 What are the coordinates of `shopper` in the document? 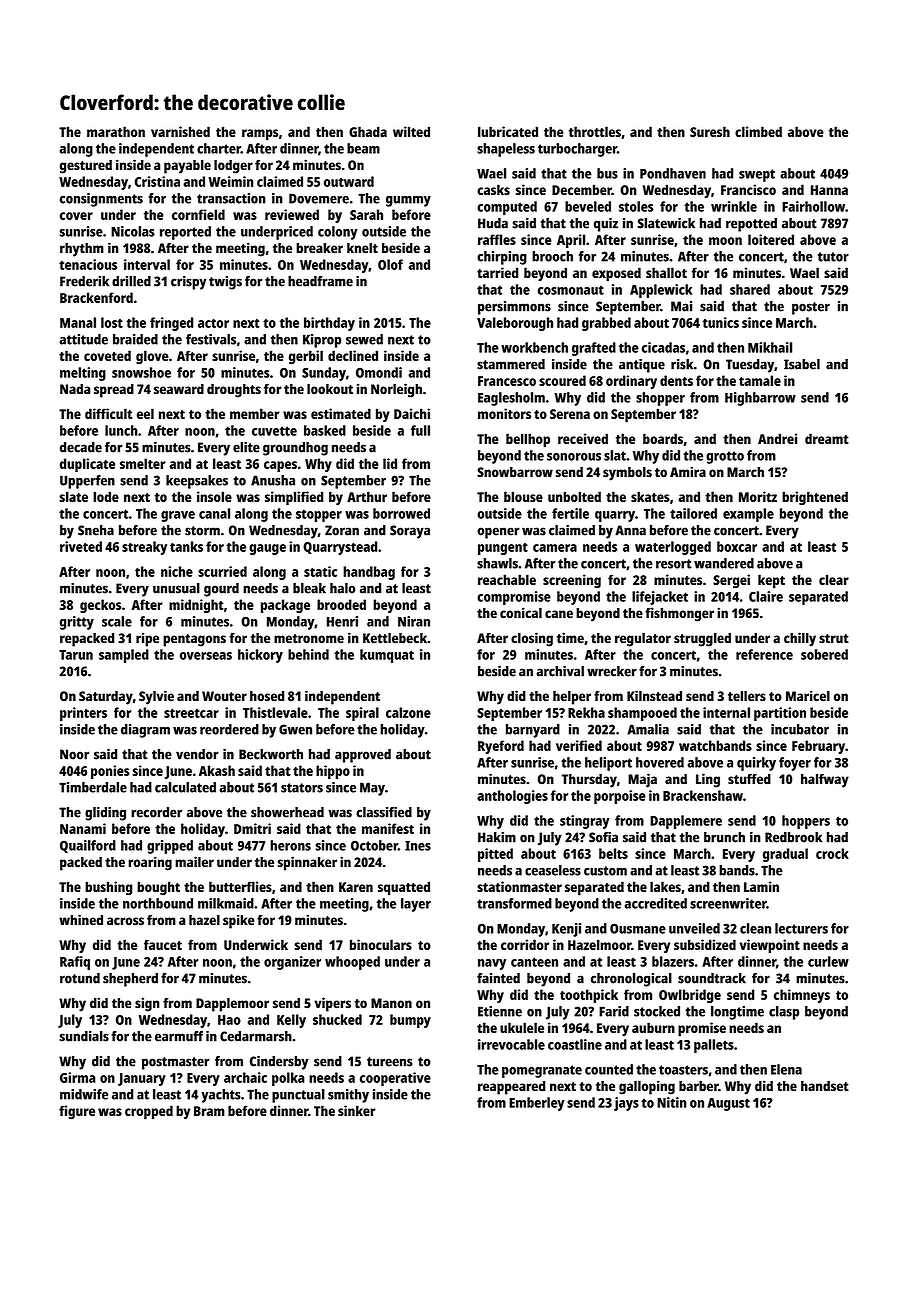 It's located at (660, 399).
